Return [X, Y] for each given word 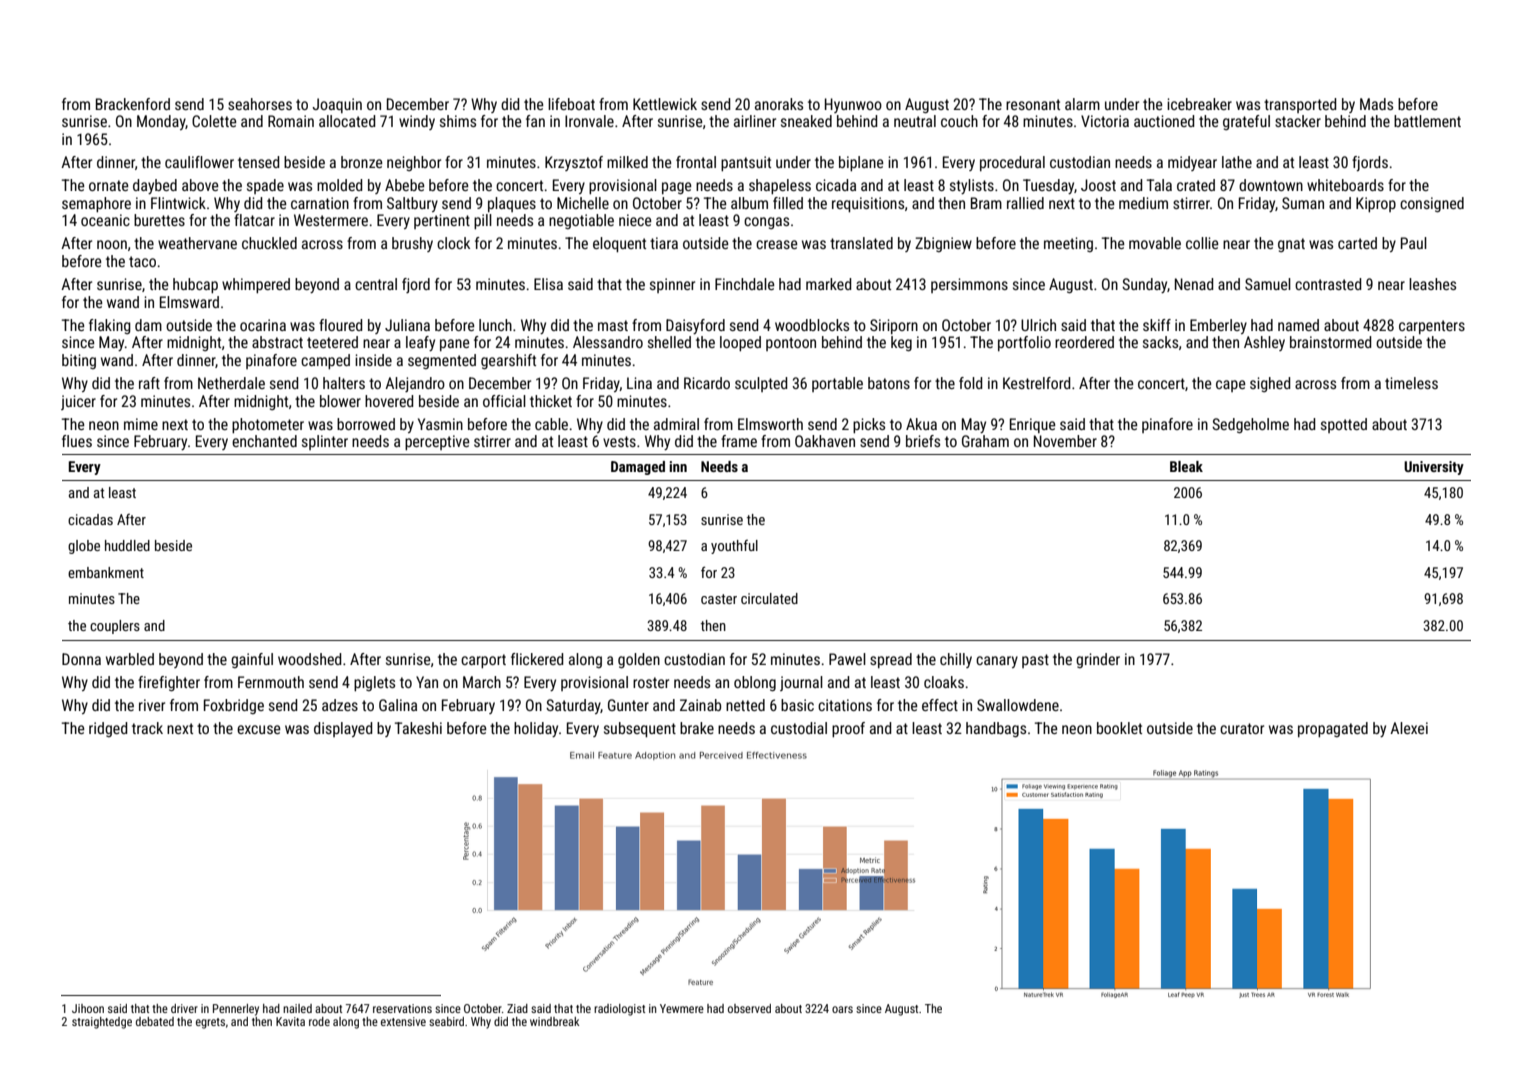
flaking [110, 326]
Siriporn [894, 326]
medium [1143, 203]
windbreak [554, 1021]
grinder [1098, 660]
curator [1242, 728]
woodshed [309, 659]
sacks [1160, 342]
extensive [403, 1021]
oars [842, 1009]
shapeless [780, 186]
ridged [108, 729]
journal [801, 683]
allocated [347, 121]
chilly [956, 660]
